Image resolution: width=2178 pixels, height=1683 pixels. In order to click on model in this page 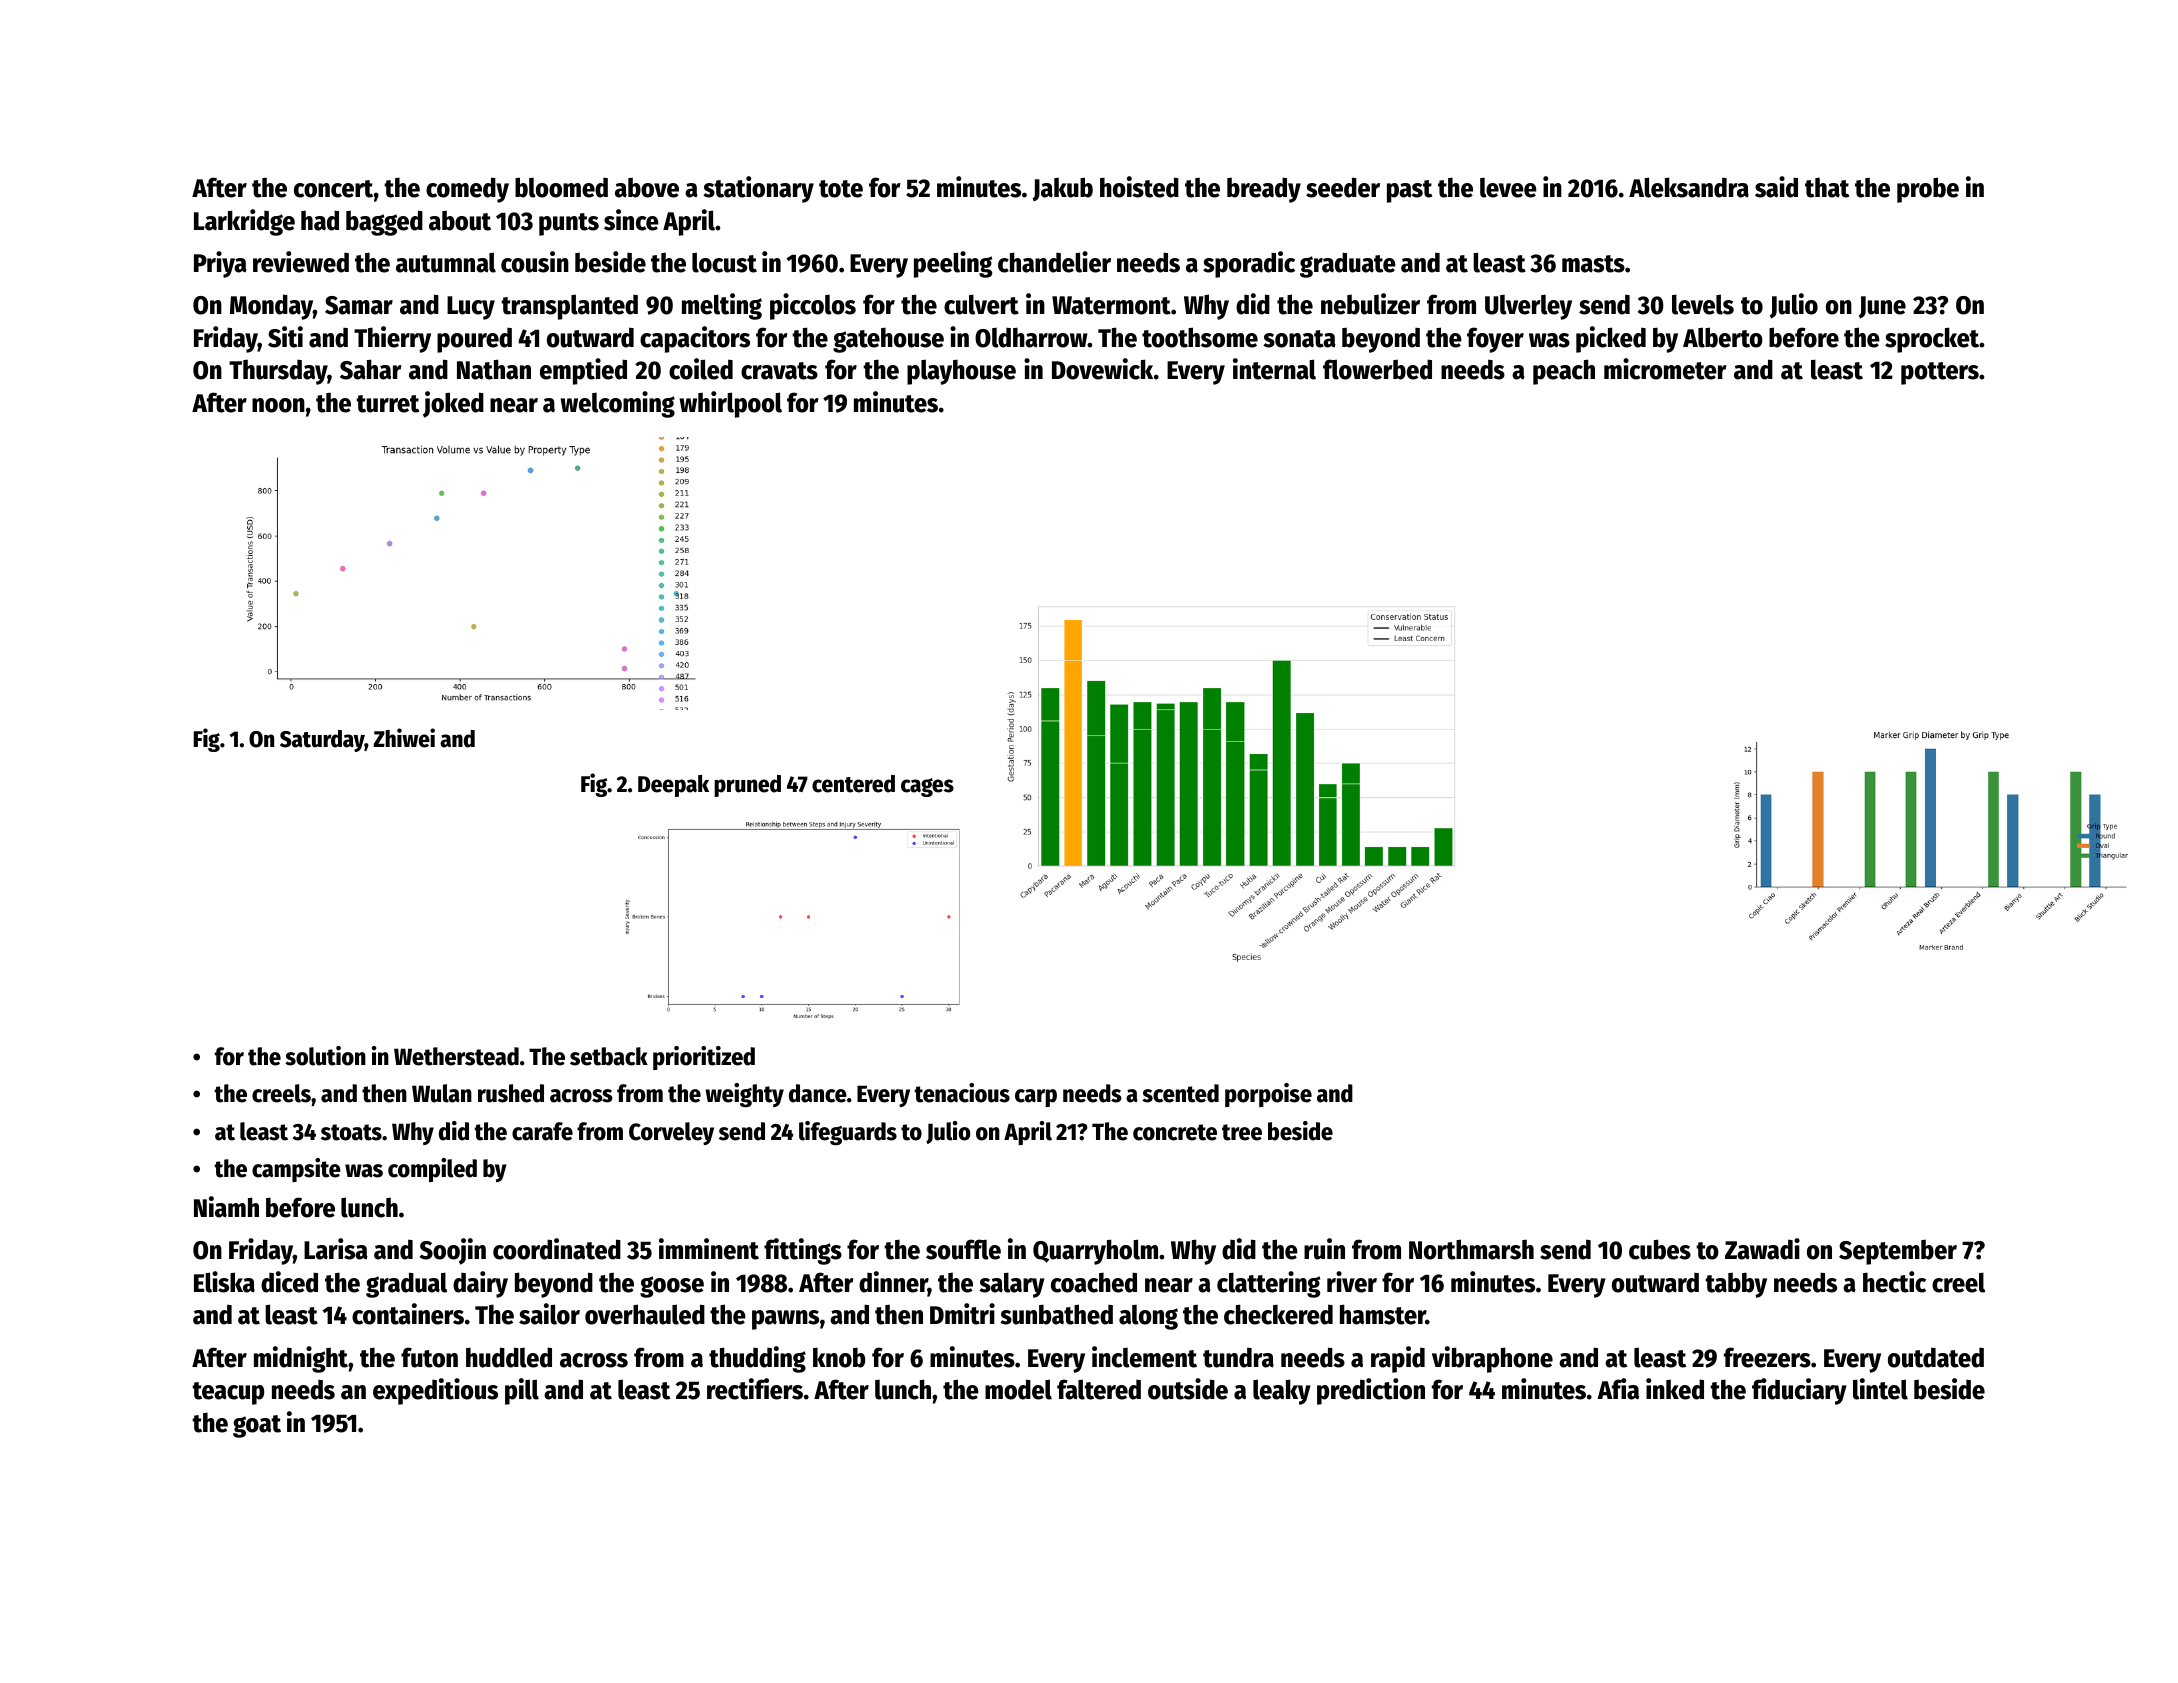, I will do `click(1018, 1389)`.
